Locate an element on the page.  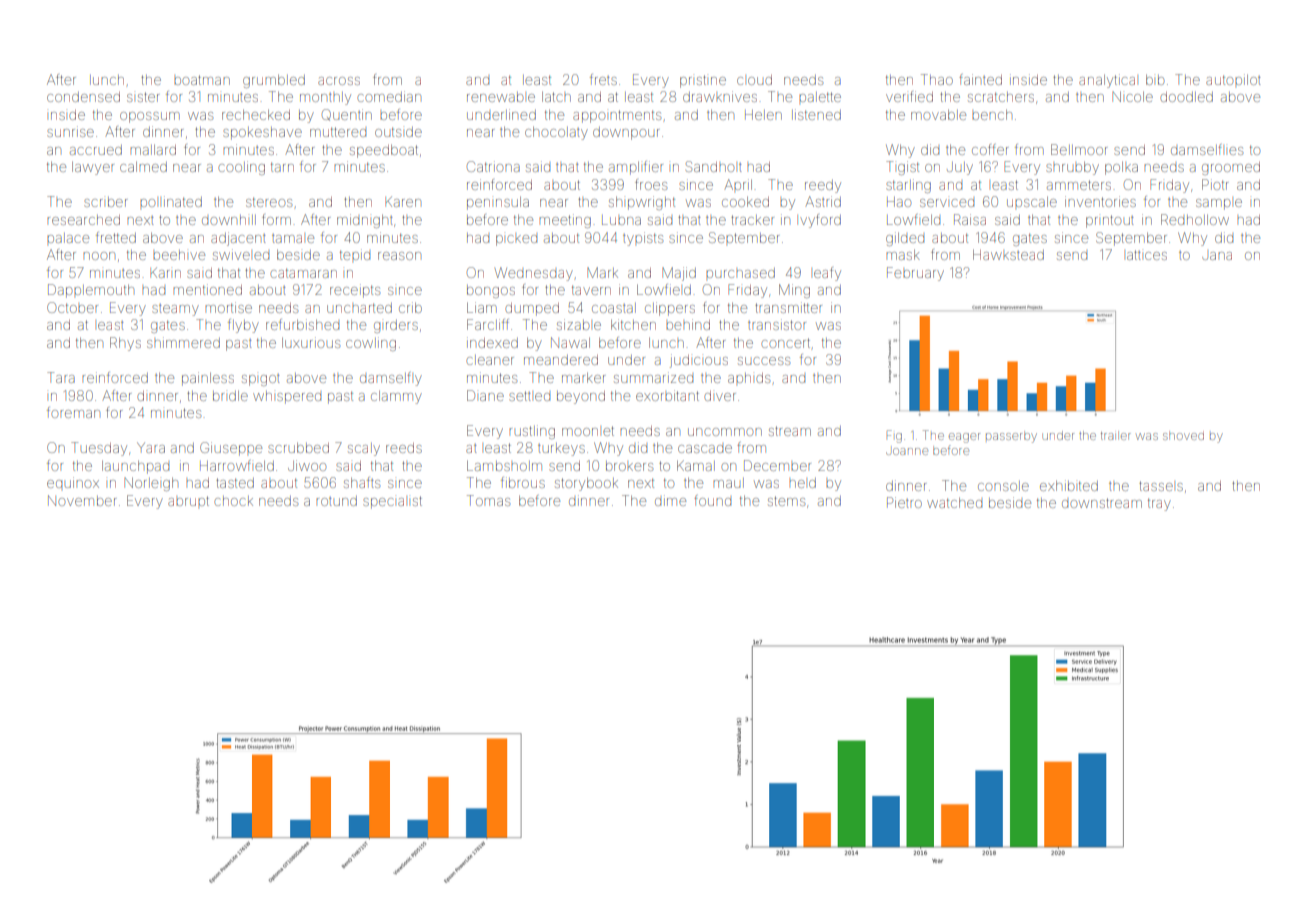
cooked is located at coordinates (745, 202).
